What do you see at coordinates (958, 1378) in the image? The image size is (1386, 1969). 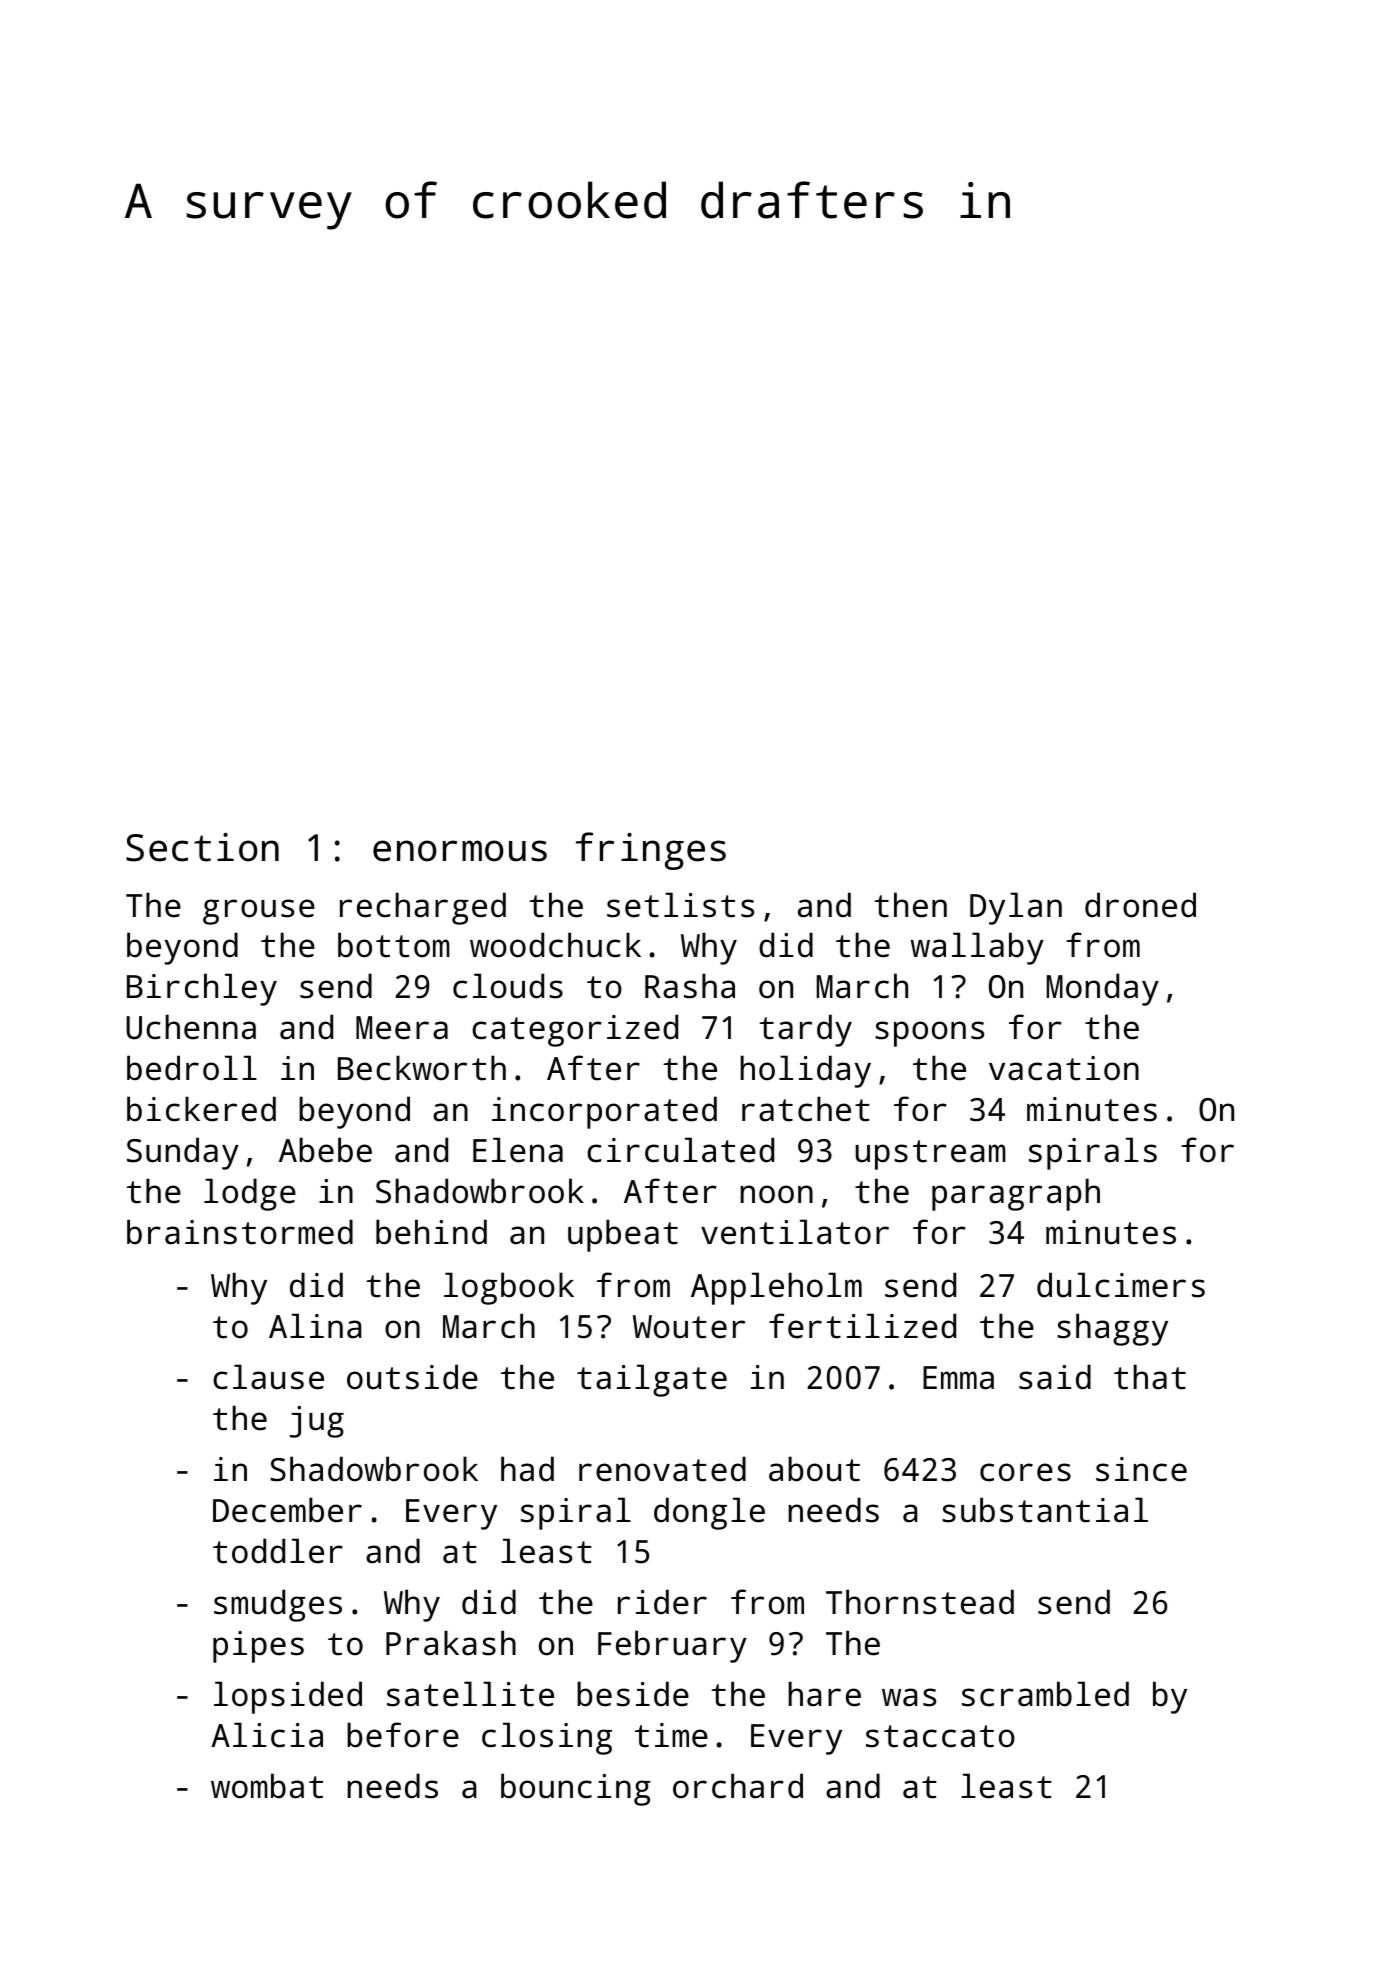 I see `Emma` at bounding box center [958, 1378].
